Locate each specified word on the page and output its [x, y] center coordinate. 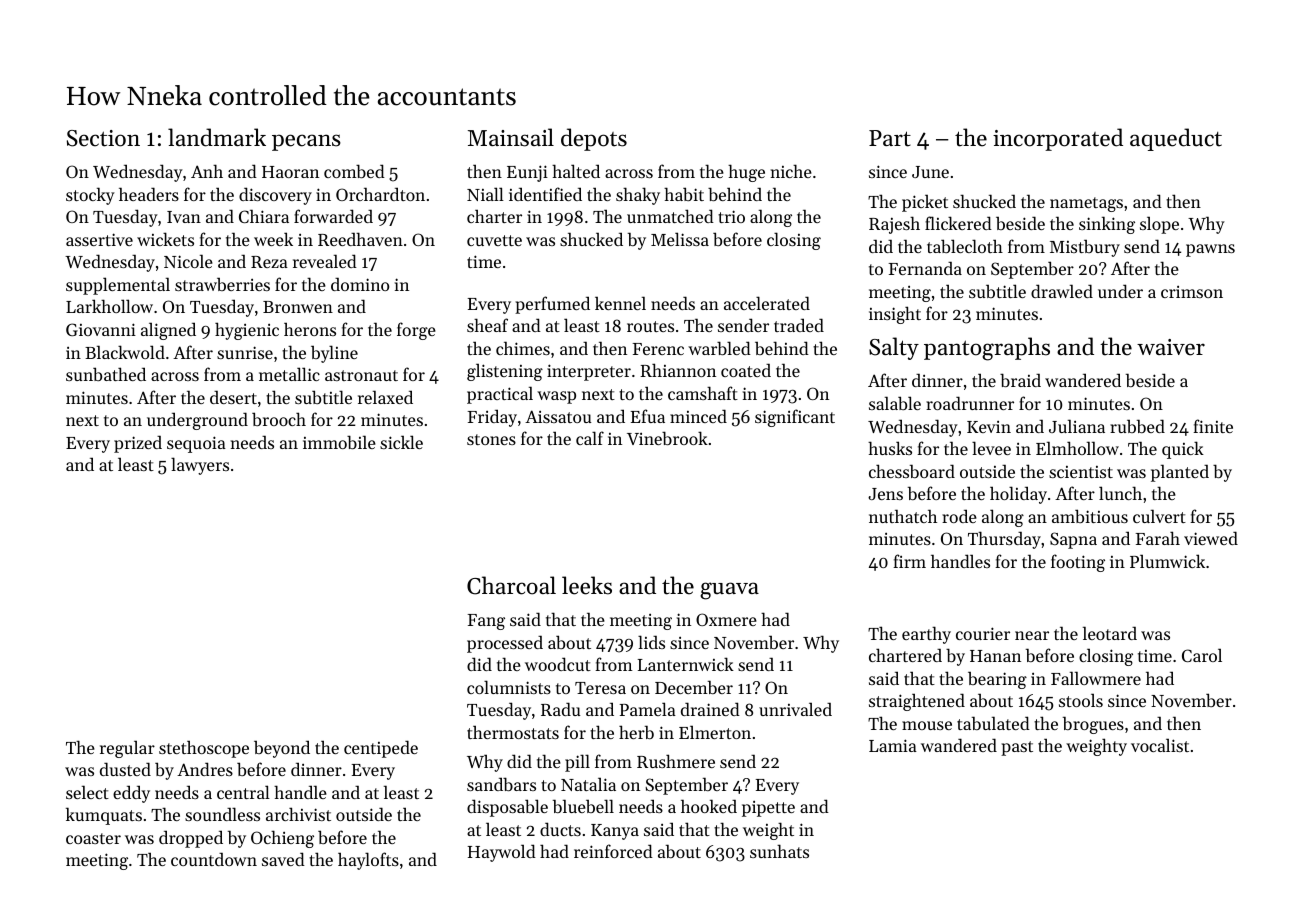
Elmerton [715, 732]
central [243, 792]
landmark [217, 137]
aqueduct [1176, 139]
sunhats [779, 851]
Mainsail [511, 137]
